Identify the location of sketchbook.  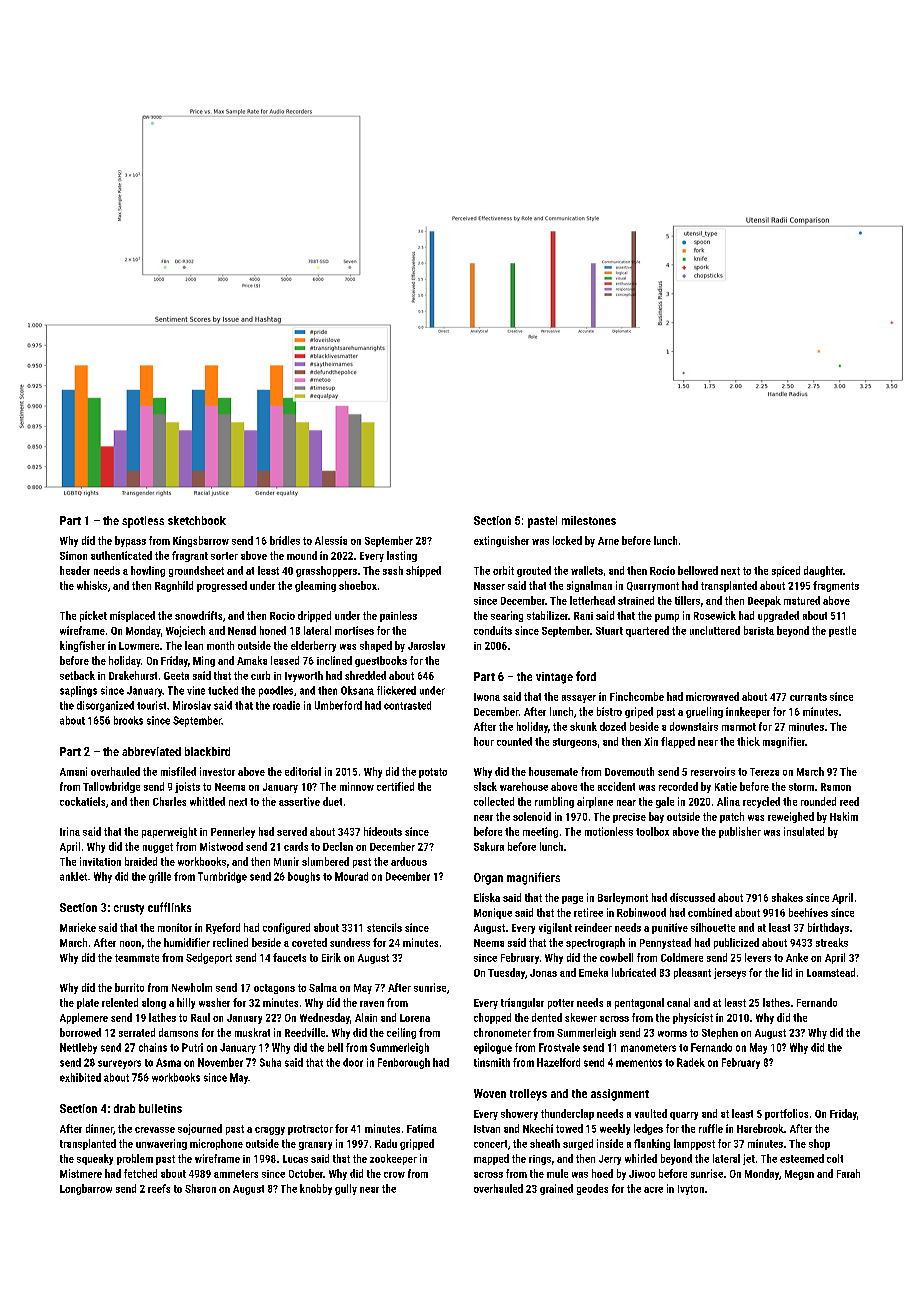
(197, 520).
